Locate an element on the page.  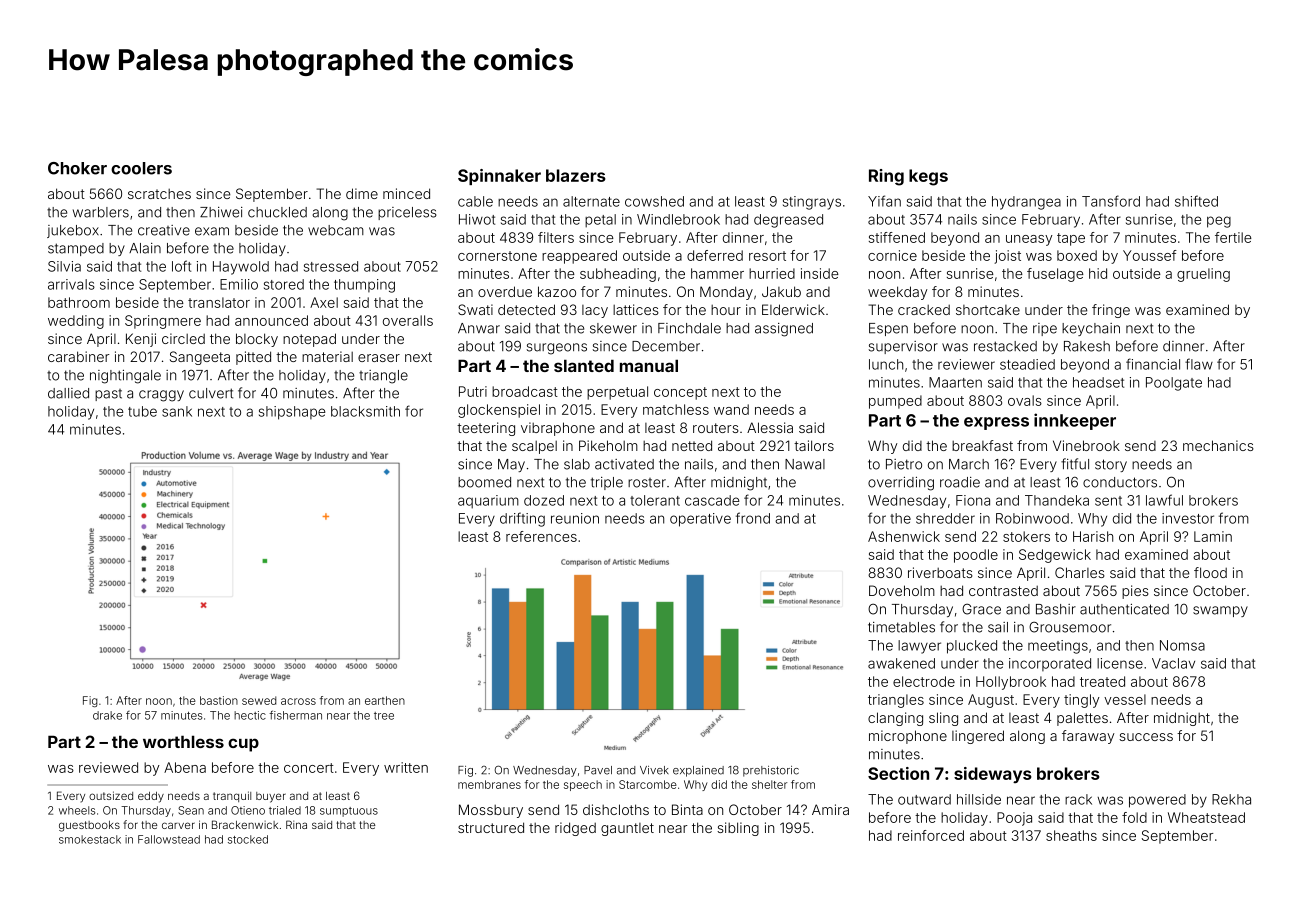
reviewer is located at coordinates (966, 364).
